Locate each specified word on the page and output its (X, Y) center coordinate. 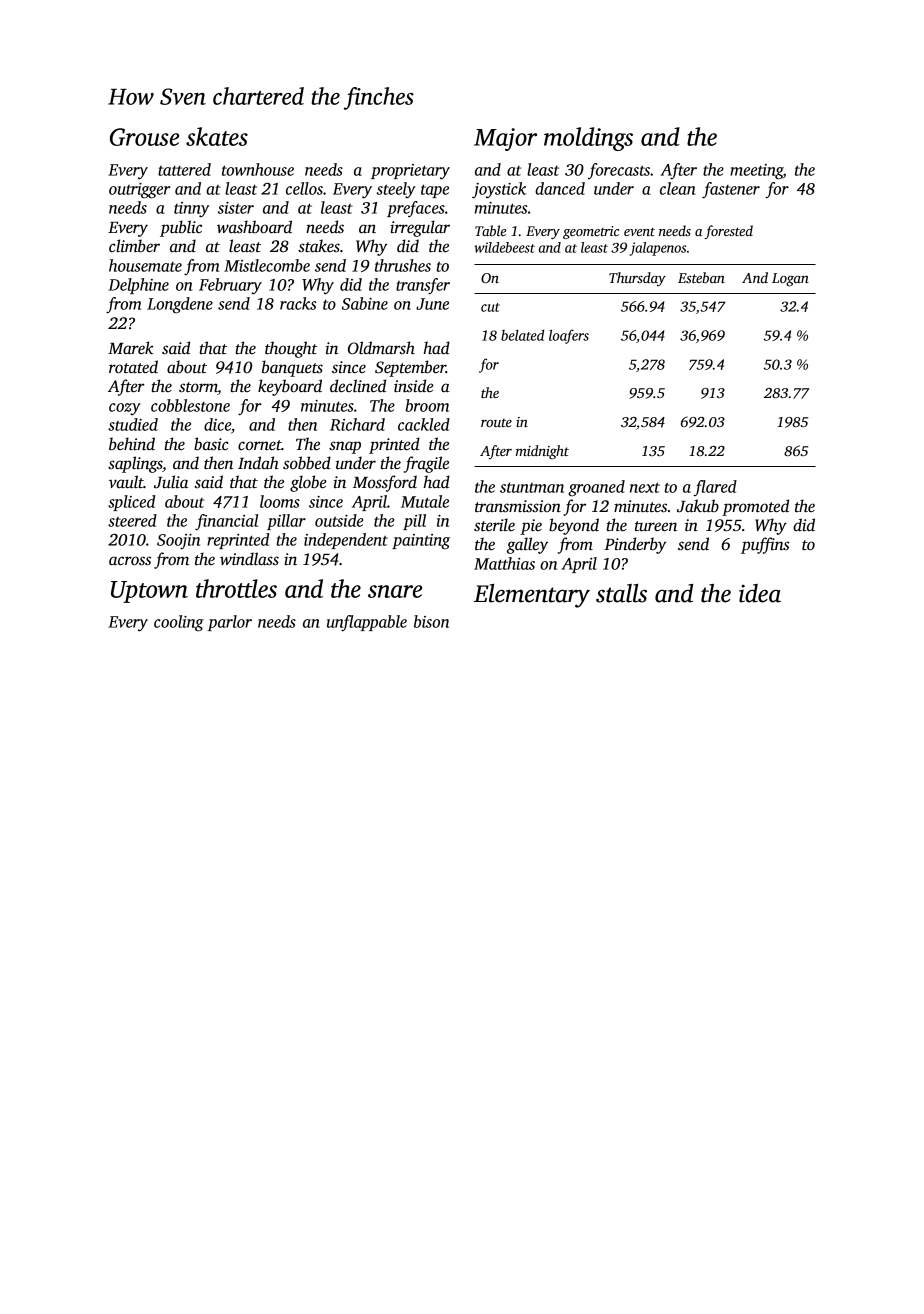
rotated (133, 366)
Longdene (180, 305)
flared (715, 488)
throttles (236, 588)
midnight (542, 452)
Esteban (701, 277)
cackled (424, 424)
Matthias (504, 563)
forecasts (619, 171)
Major (505, 139)
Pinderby (635, 545)
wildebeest (505, 247)
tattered (184, 169)
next (645, 487)
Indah (258, 462)
